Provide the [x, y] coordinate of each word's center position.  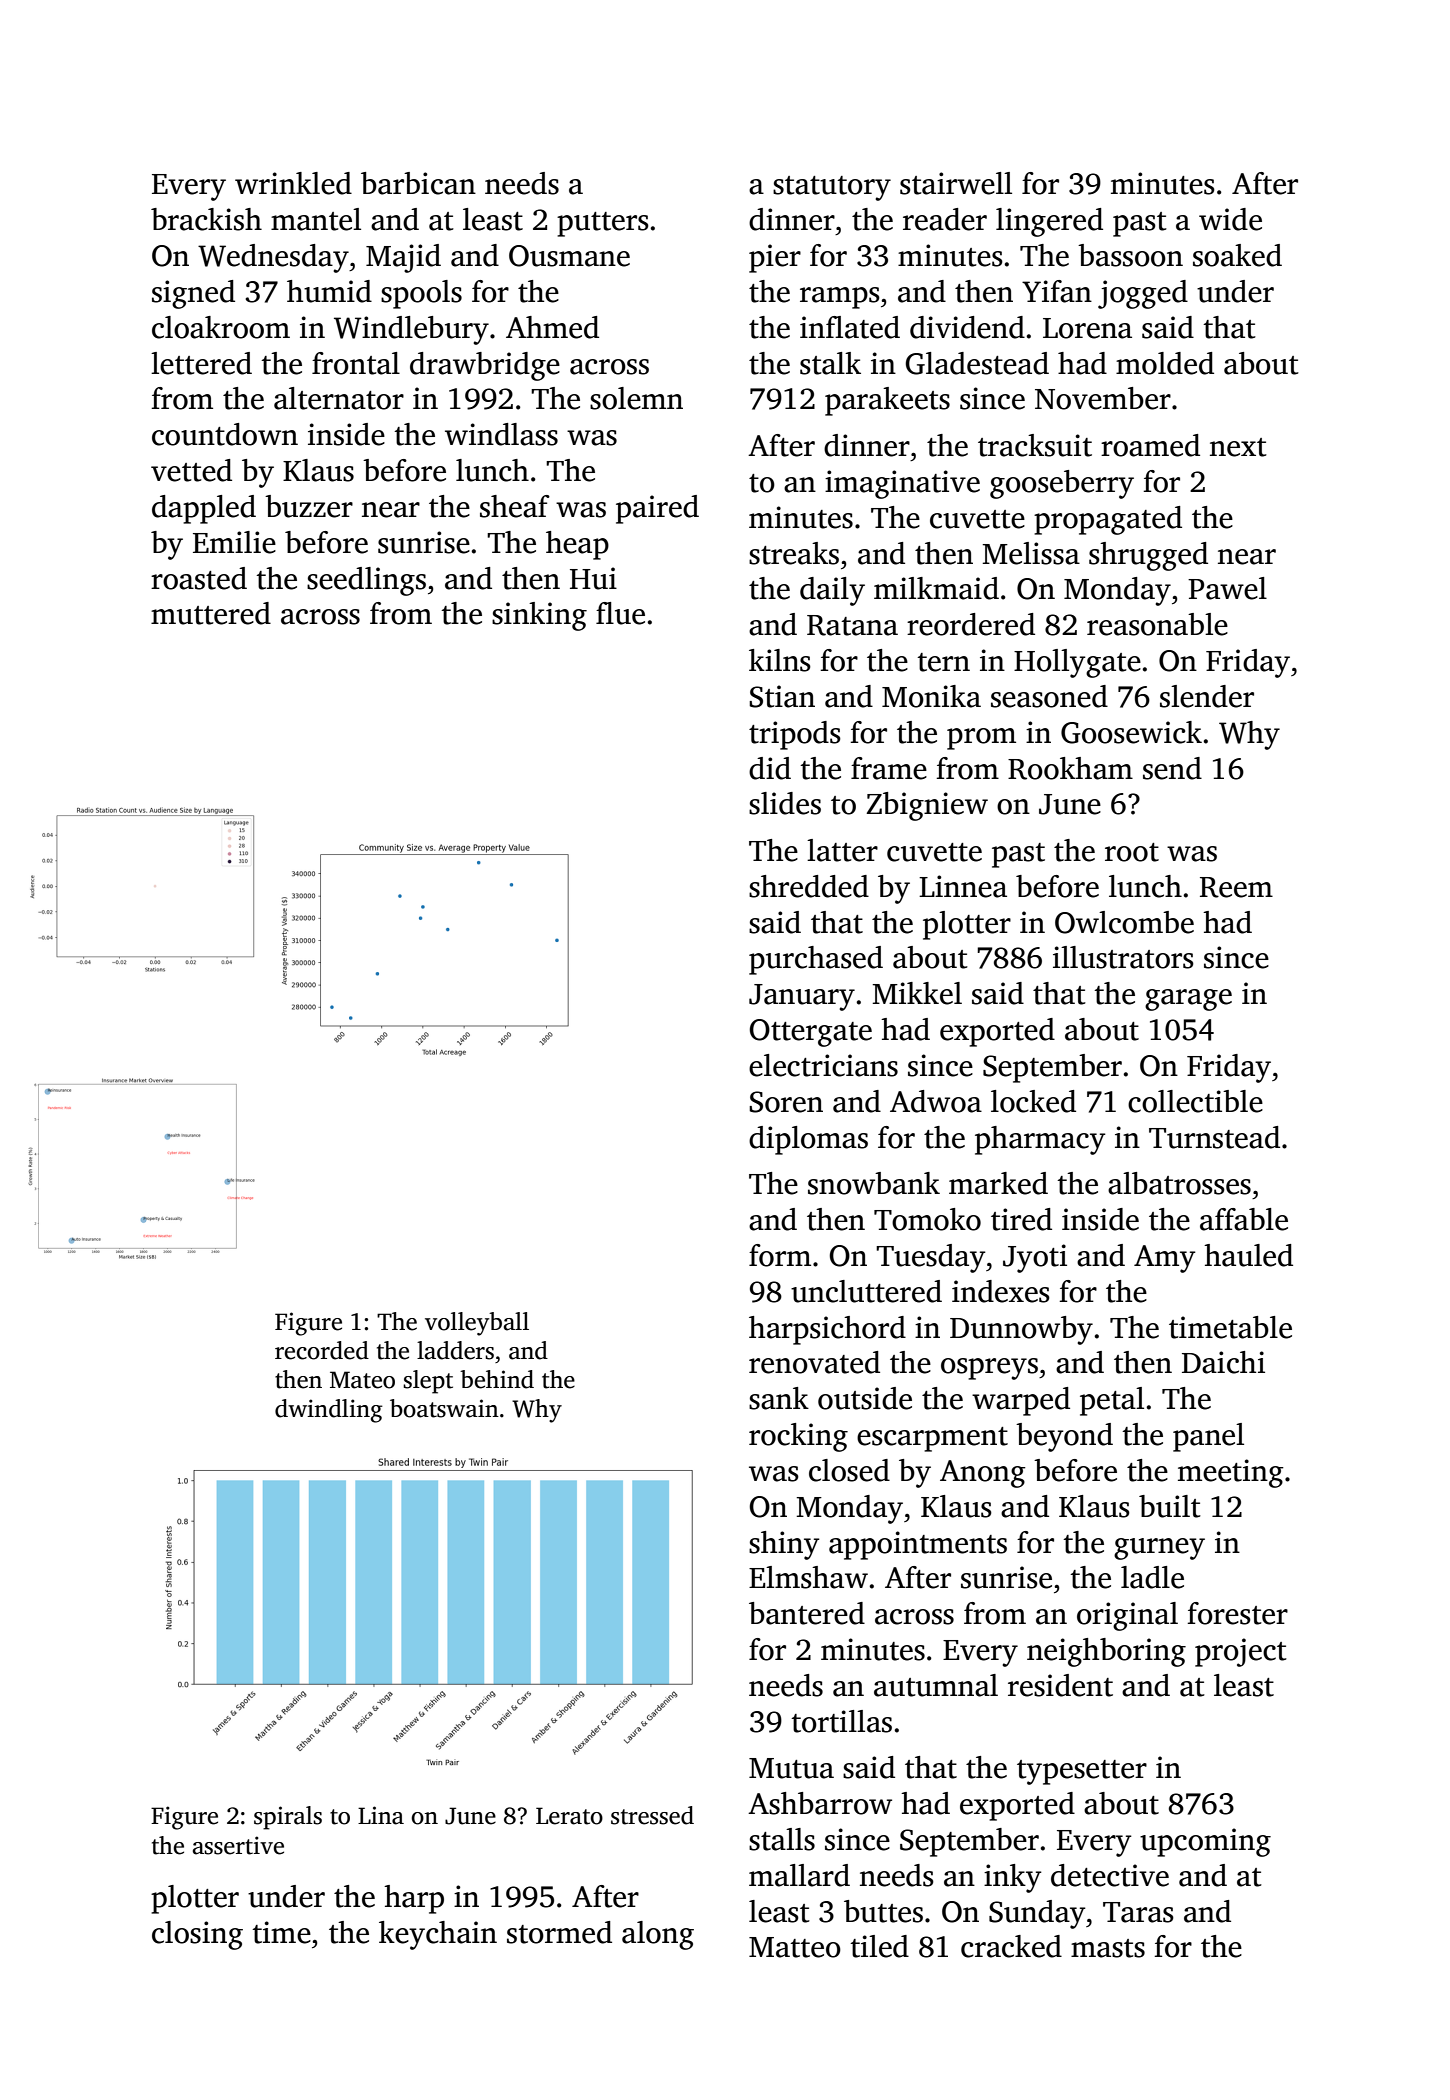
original [1127, 1616]
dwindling [329, 1411]
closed [849, 1470]
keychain [438, 1935]
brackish [206, 219]
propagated [1108, 520]
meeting [1231, 1473]
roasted [199, 578]
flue [620, 613]
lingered [1049, 222]
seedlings [366, 581]
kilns [780, 660]
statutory [832, 188]
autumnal [936, 1685]
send [1172, 768]
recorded [322, 1350]
